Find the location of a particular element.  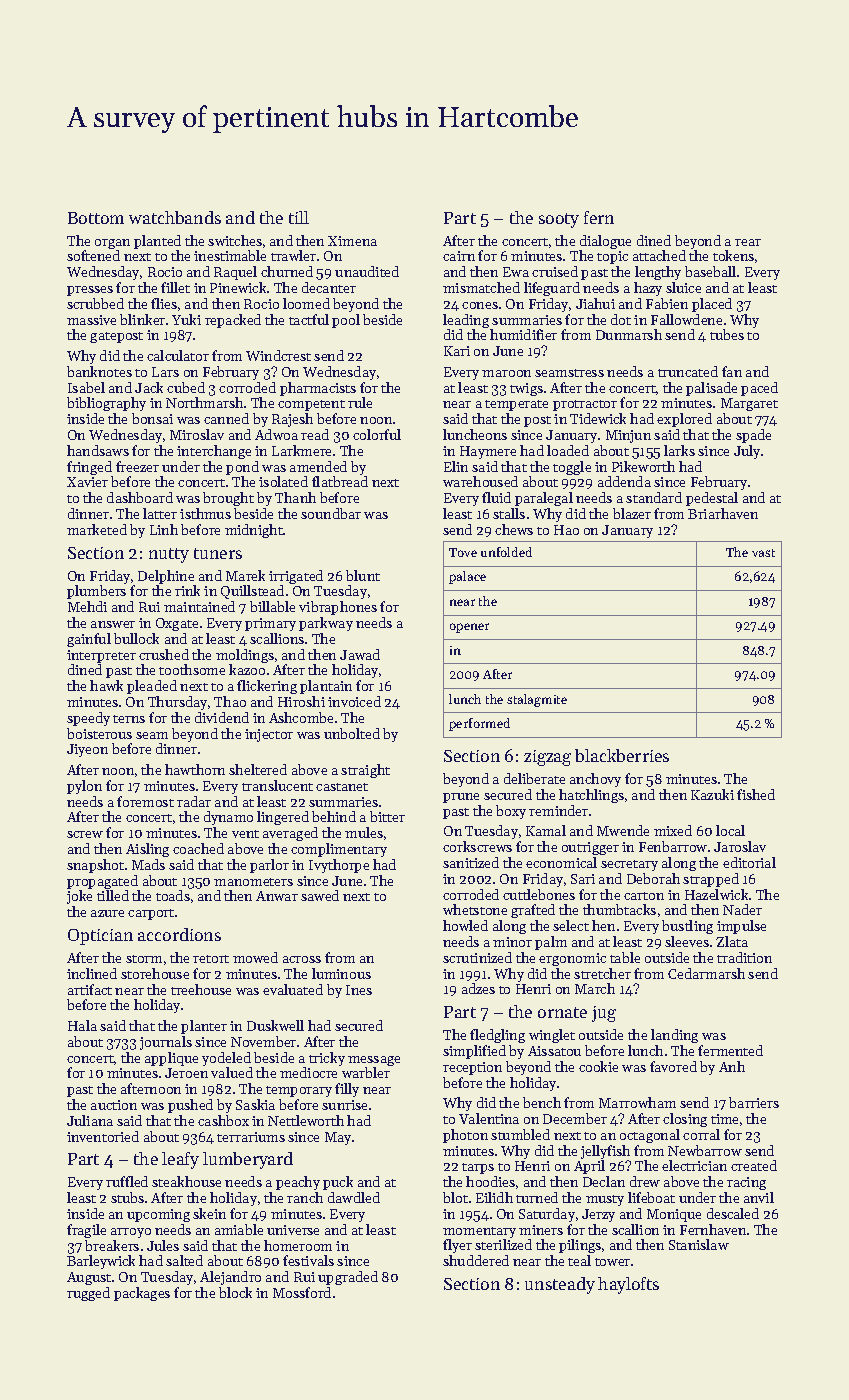

fragile is located at coordinates (86, 1231).
